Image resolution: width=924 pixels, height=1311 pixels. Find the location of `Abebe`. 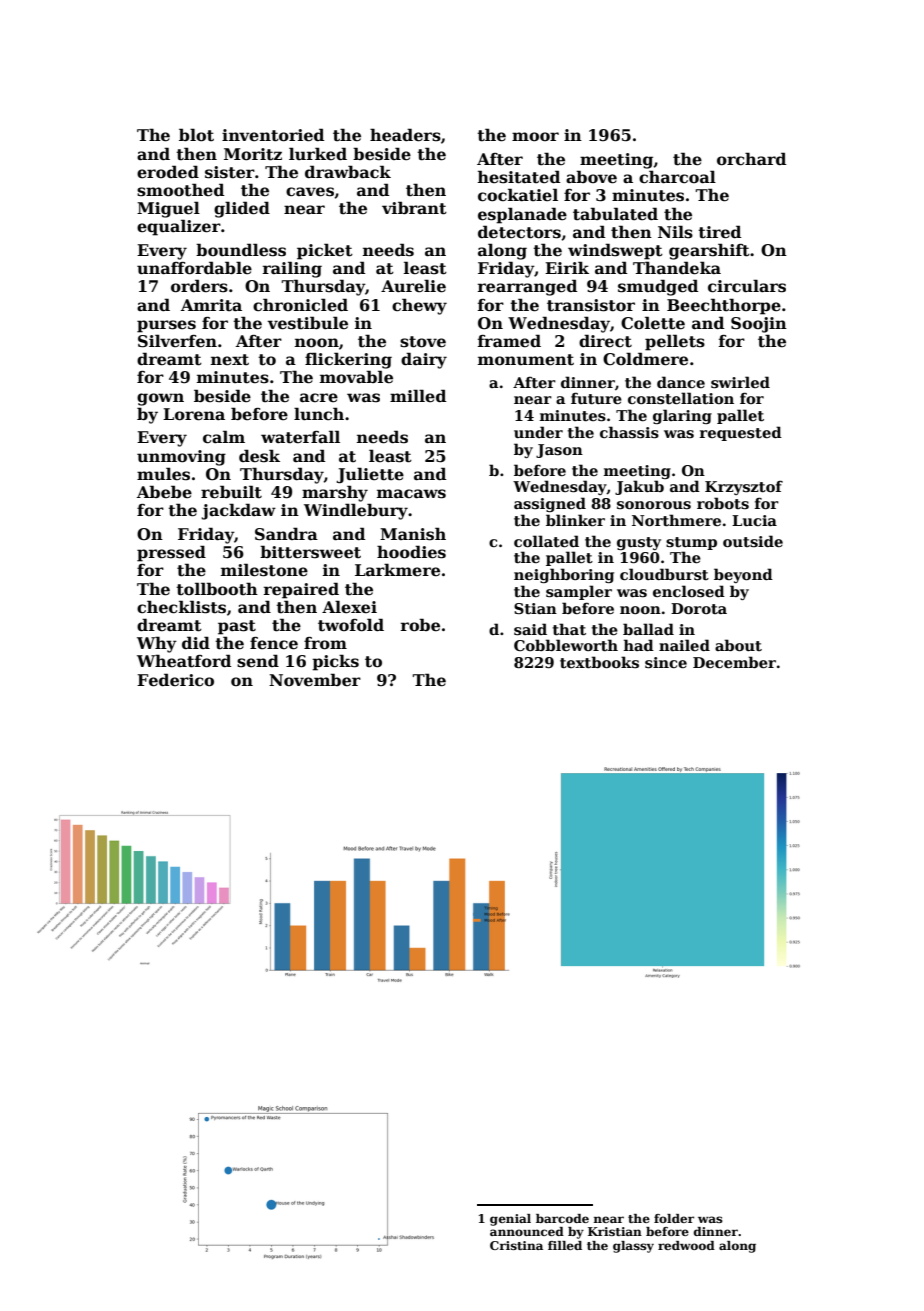

Abebe is located at coordinates (164, 492).
